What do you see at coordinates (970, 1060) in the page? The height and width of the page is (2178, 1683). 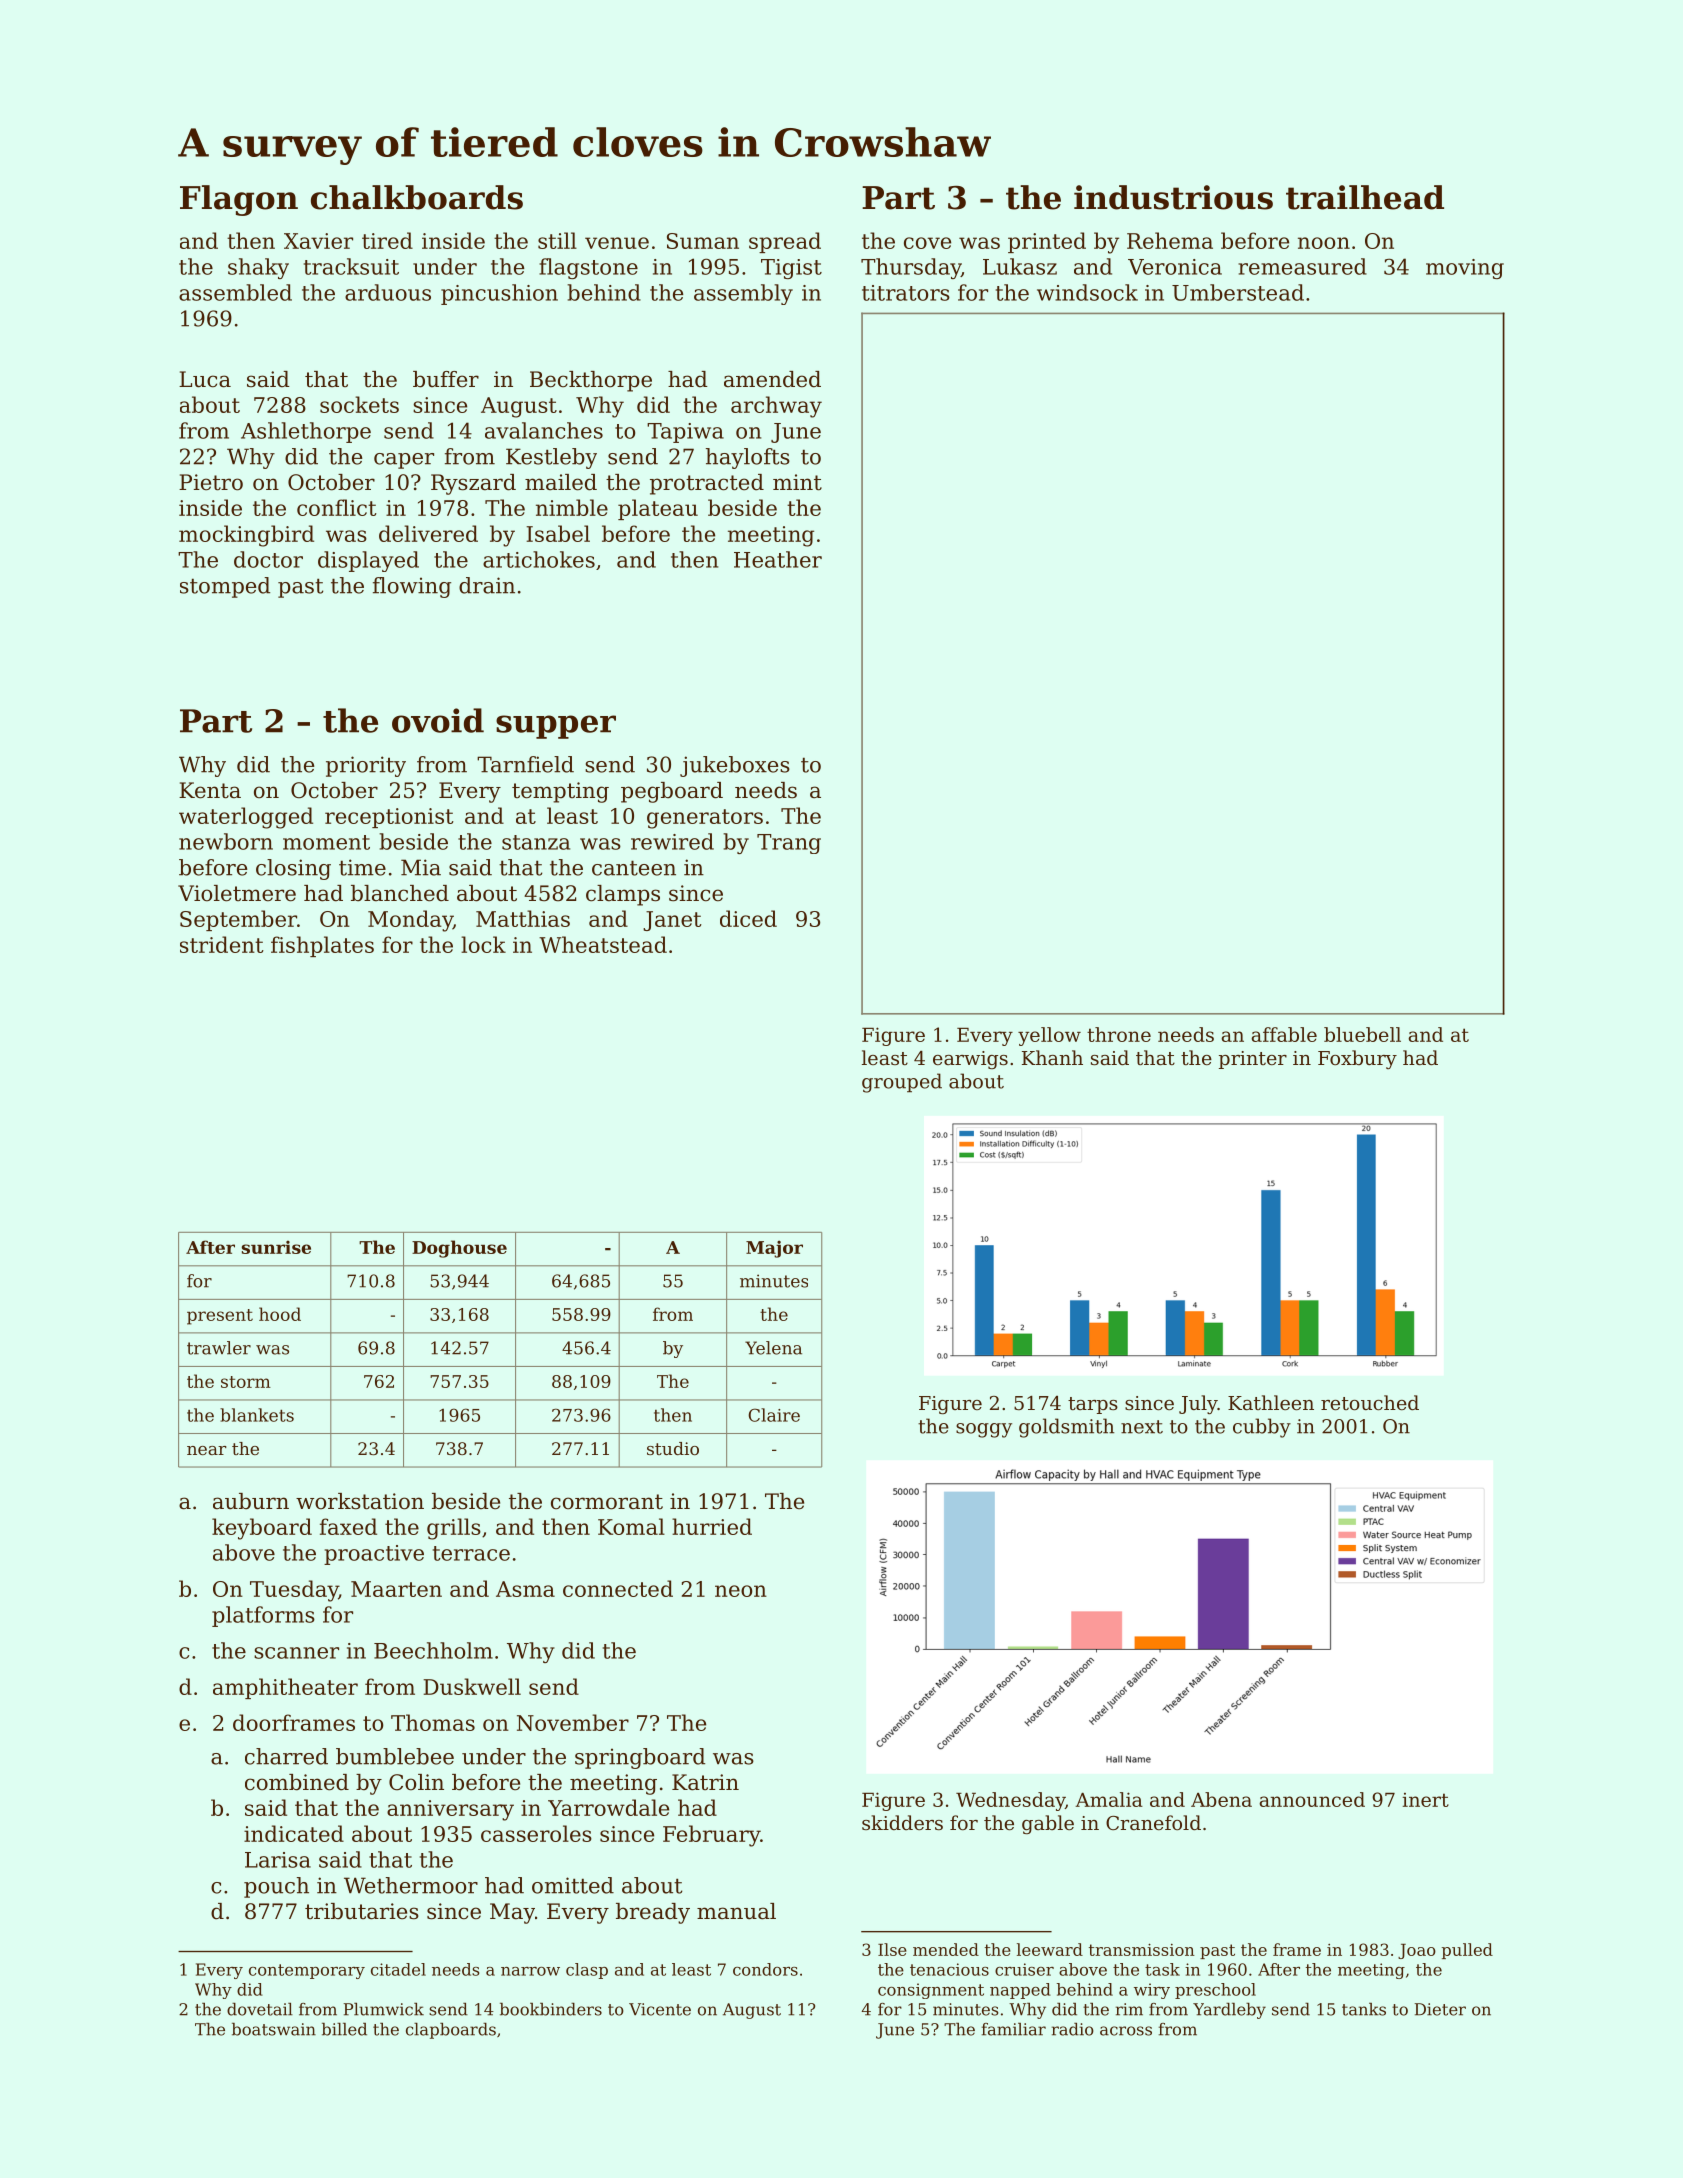 I see `earwigs` at bounding box center [970, 1060].
